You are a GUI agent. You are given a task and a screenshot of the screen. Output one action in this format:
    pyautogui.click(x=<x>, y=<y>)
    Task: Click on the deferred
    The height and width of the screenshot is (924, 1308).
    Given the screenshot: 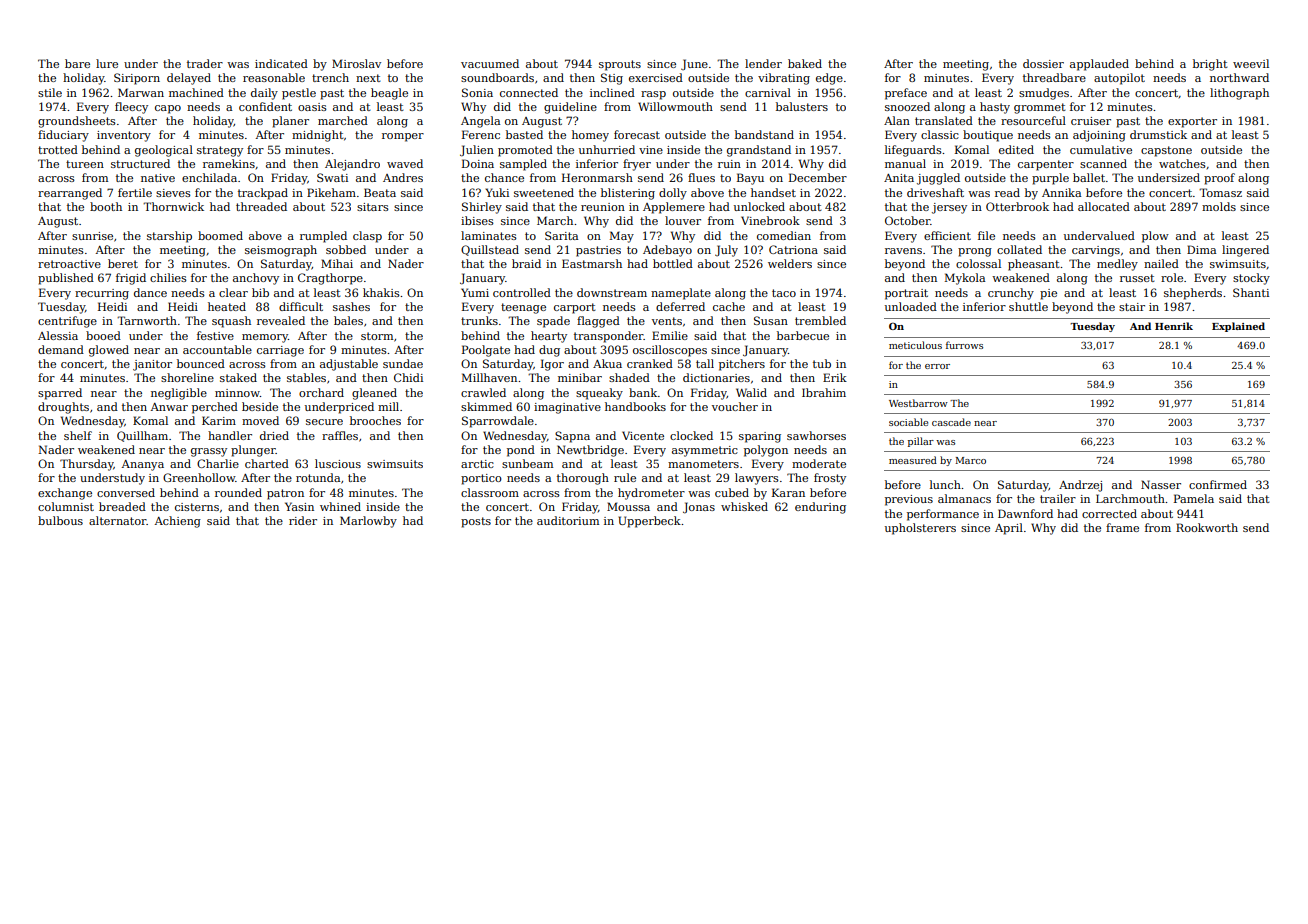 What is the action you would take?
    pyautogui.click(x=680, y=306)
